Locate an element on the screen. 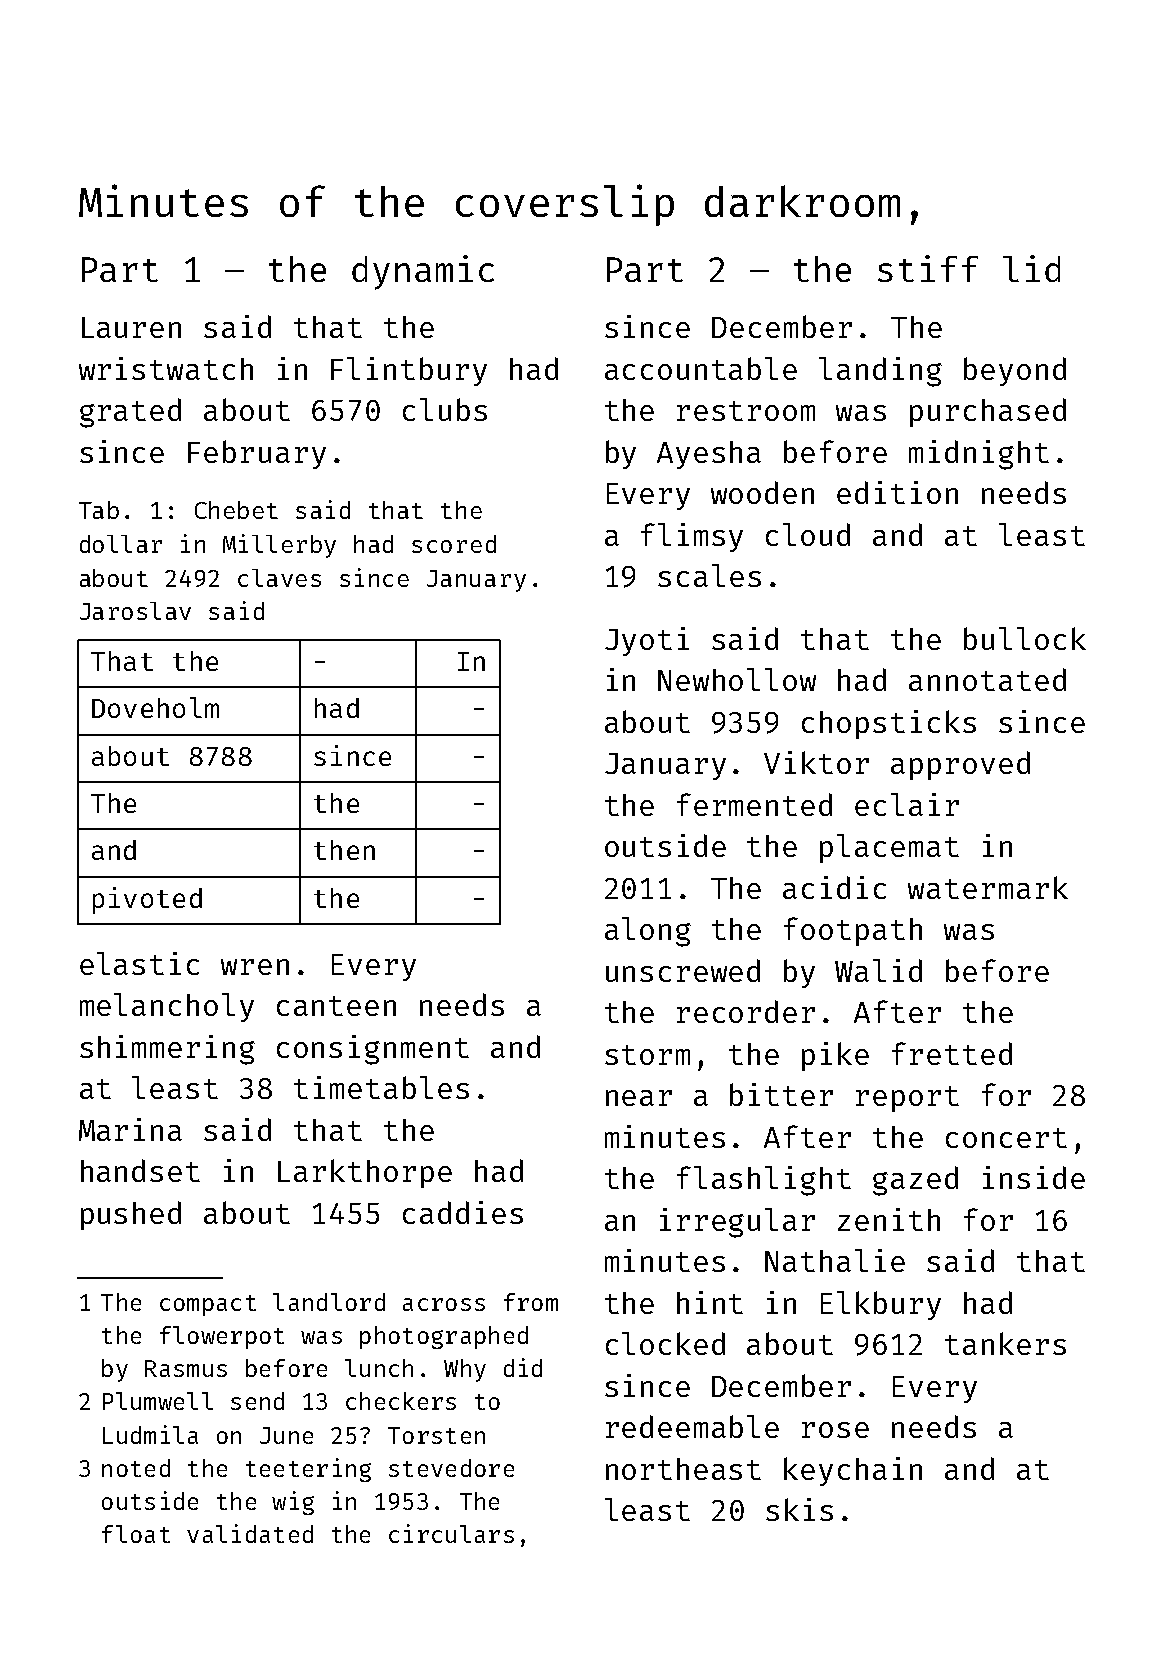 This screenshot has width=1165, height=1654. clubs is located at coordinates (445, 409).
